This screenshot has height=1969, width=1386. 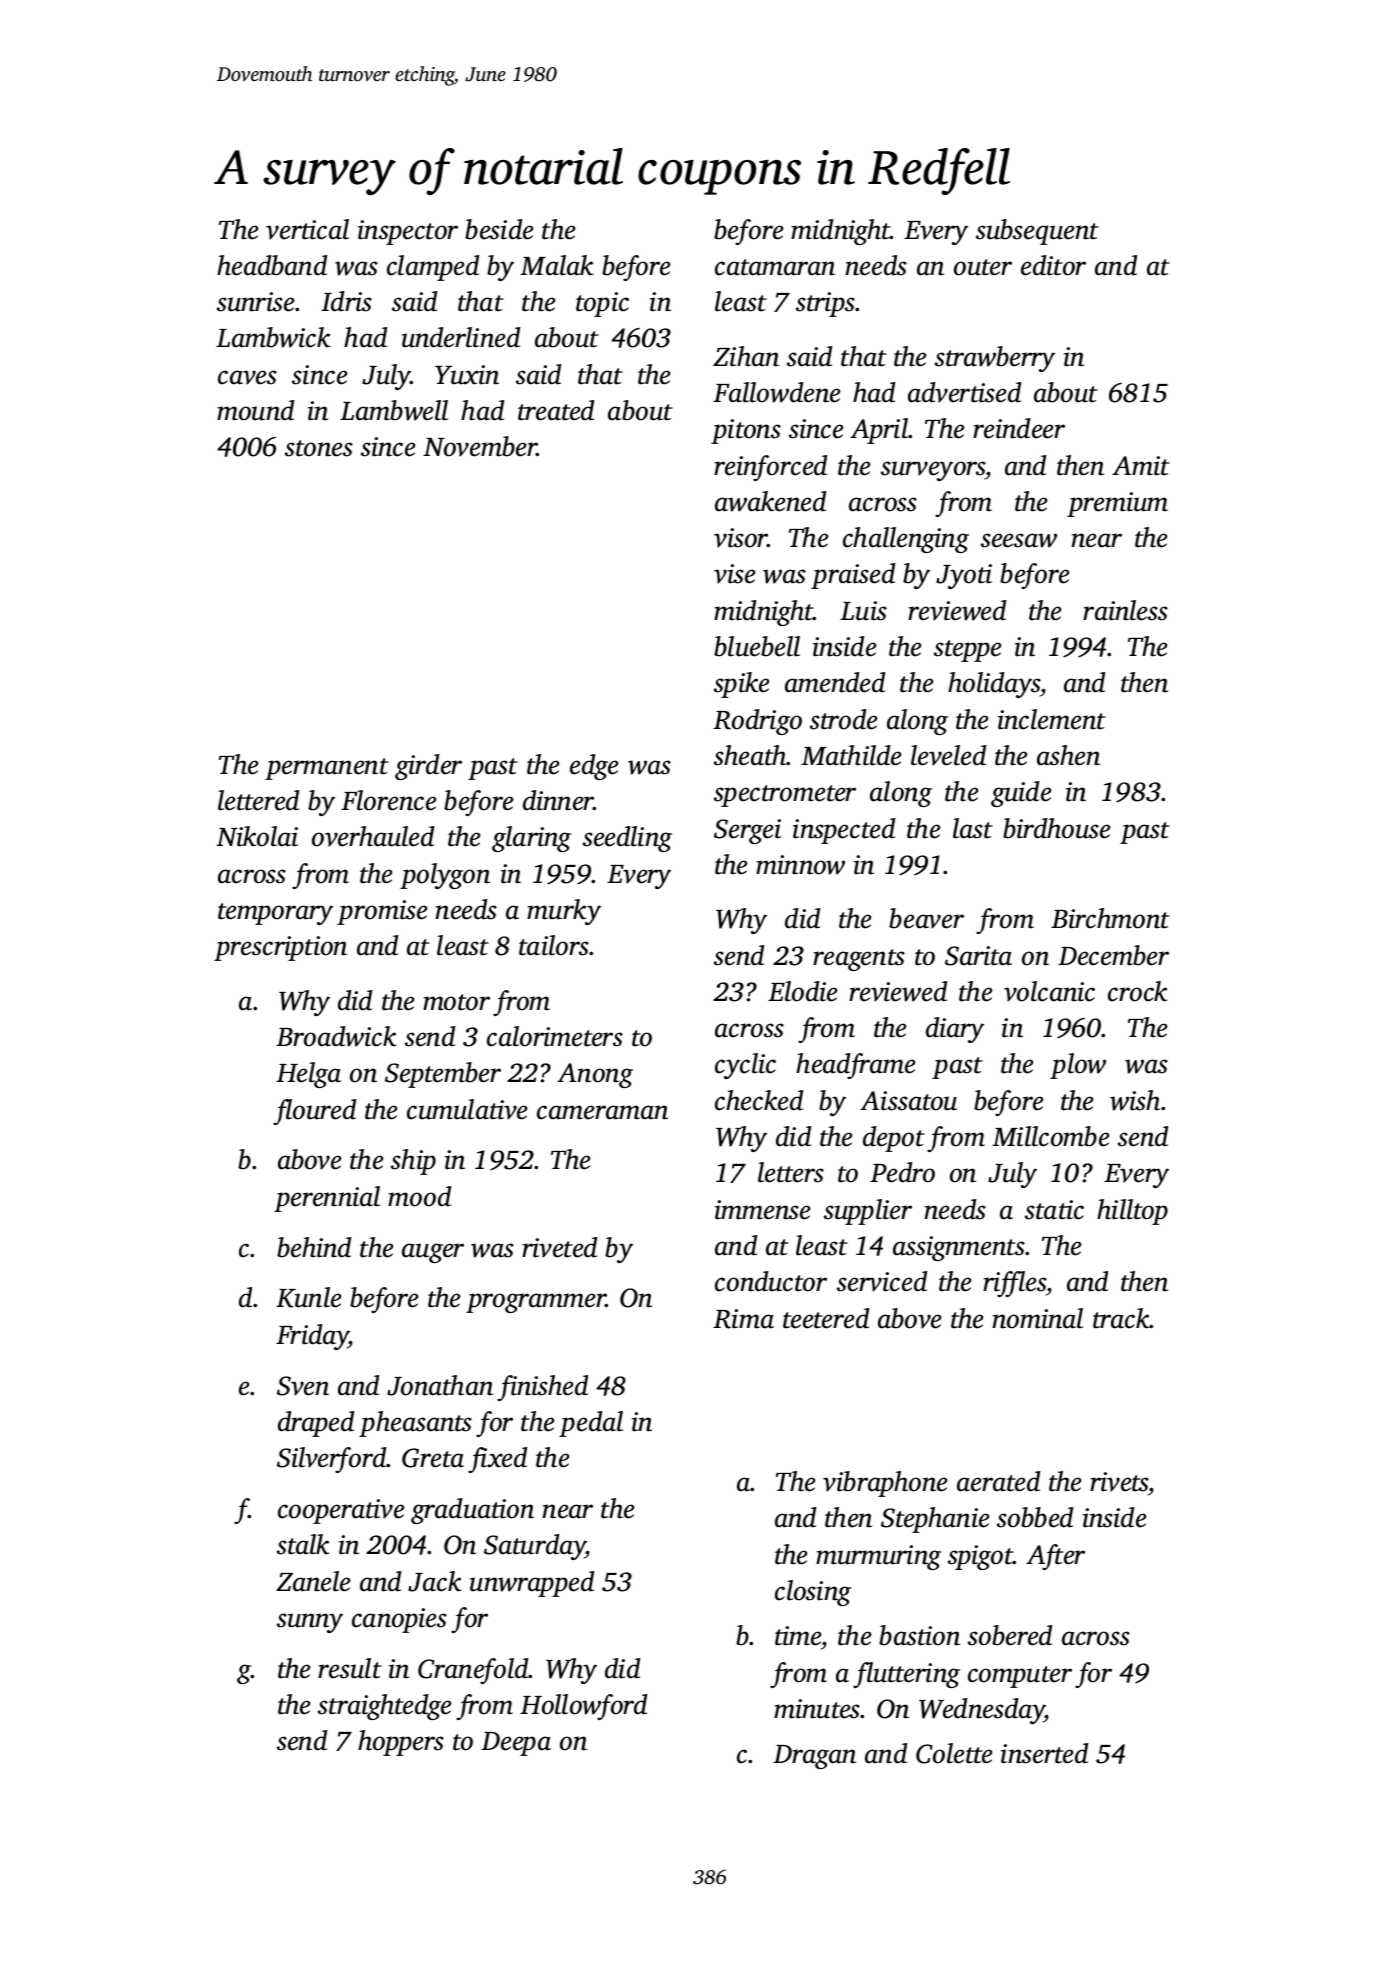 What do you see at coordinates (314, 1112) in the screenshot?
I see `floured` at bounding box center [314, 1112].
